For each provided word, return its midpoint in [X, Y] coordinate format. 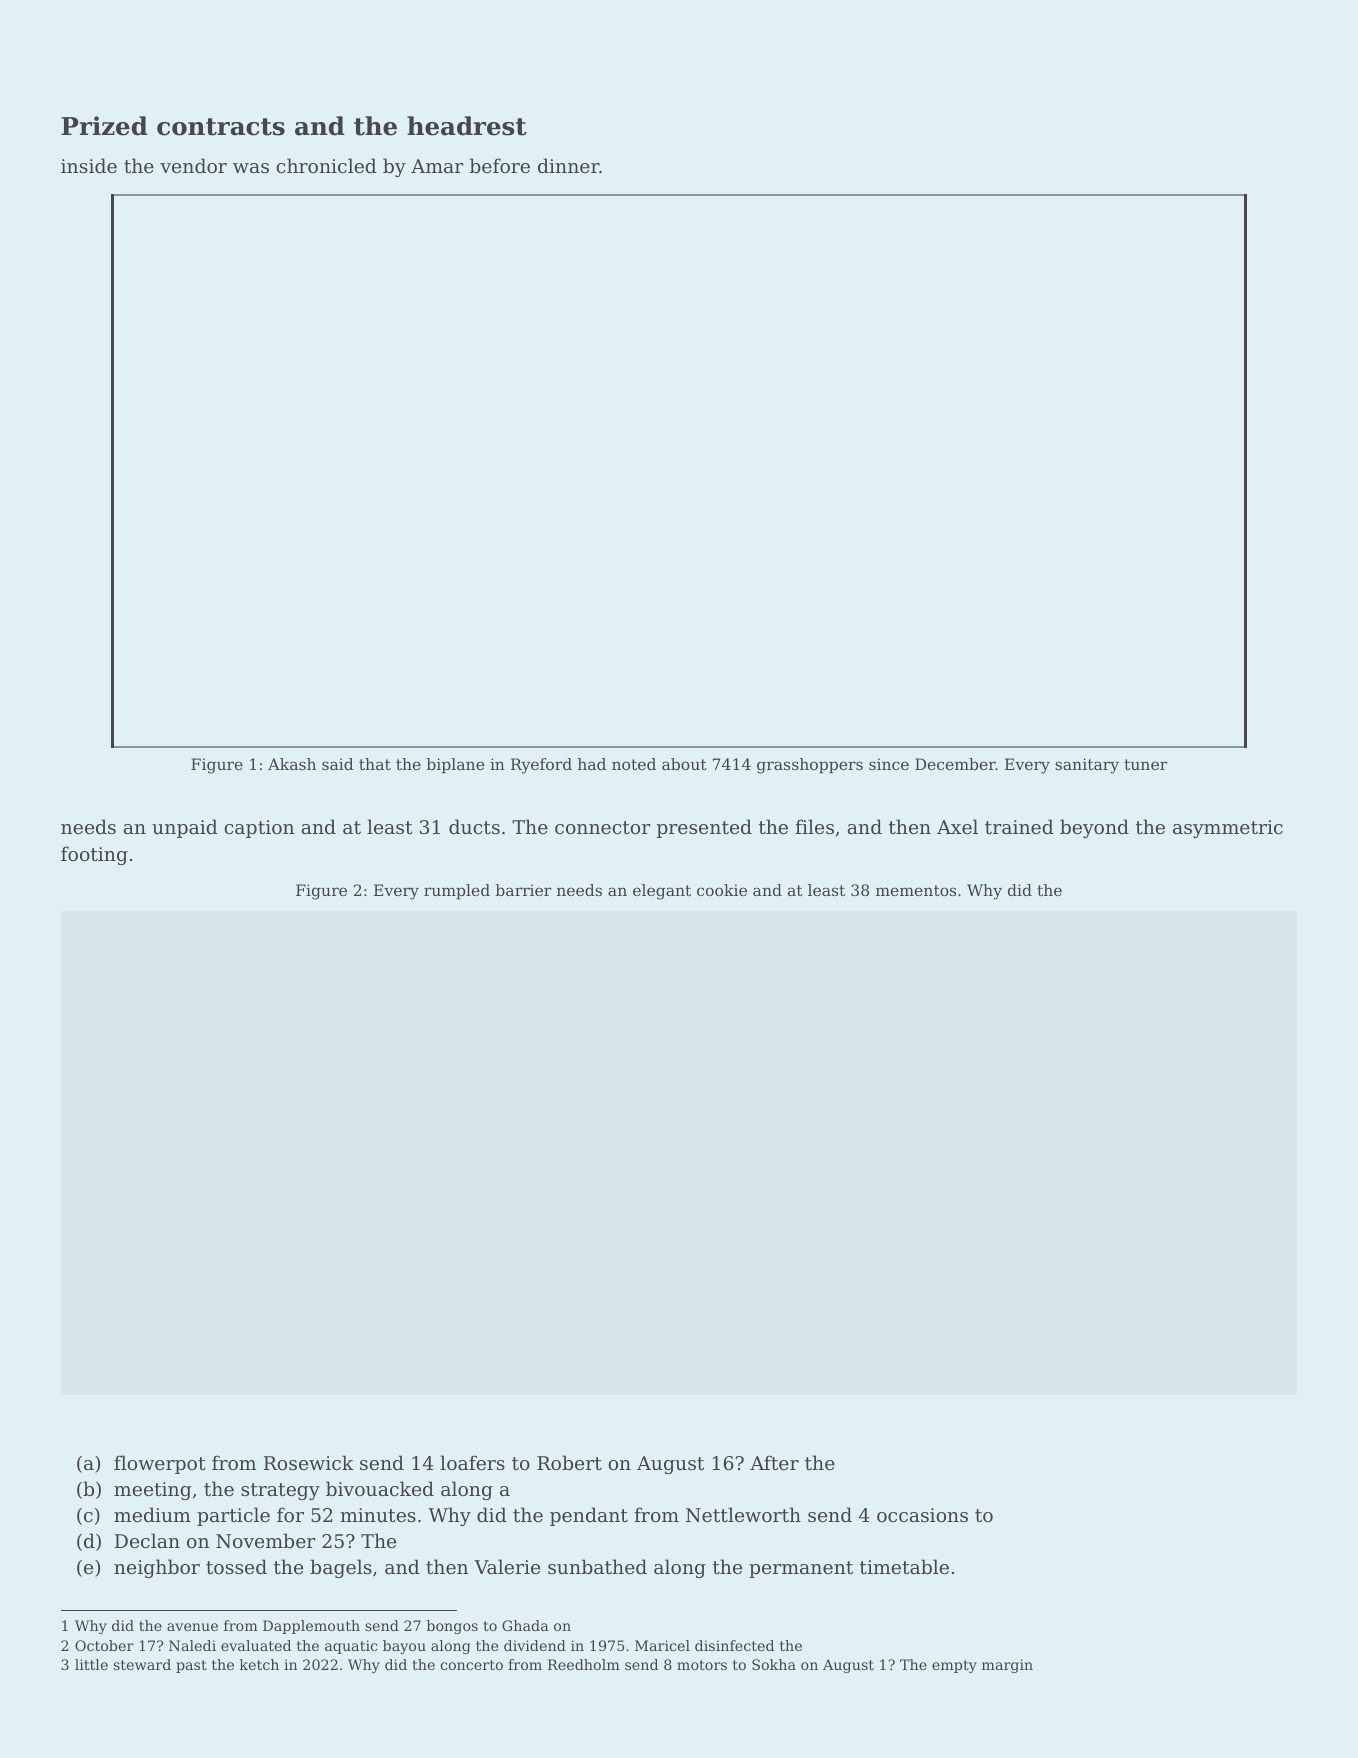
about [684, 764]
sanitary [1087, 766]
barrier [523, 890]
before [500, 165]
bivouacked [380, 1488]
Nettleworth [743, 1514]
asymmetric [1228, 829]
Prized [104, 126]
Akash [292, 764]
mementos [916, 890]
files [814, 826]
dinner [569, 165]
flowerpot [160, 1464]
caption [259, 829]
